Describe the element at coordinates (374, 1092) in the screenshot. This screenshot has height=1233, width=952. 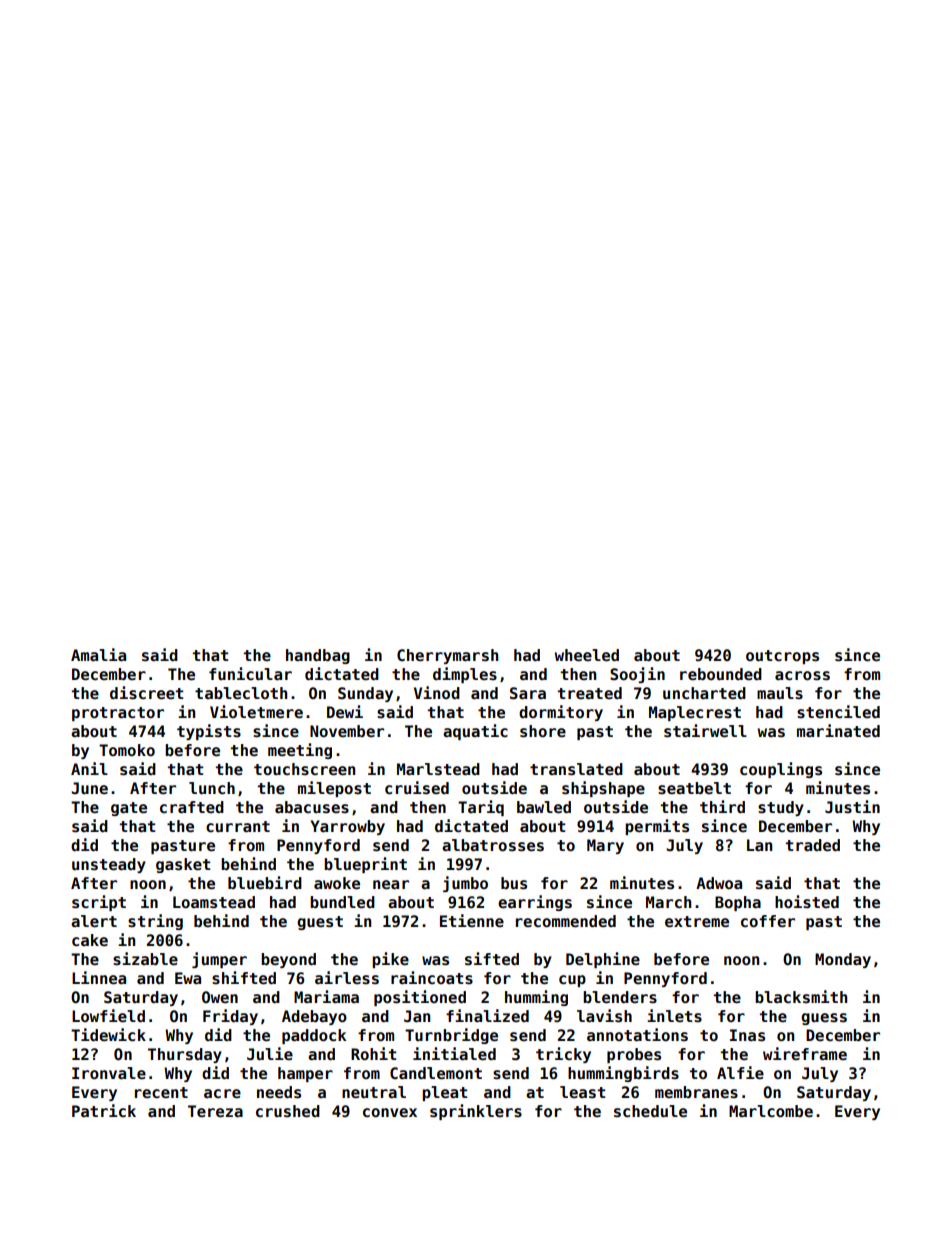
I see `neutral` at that location.
